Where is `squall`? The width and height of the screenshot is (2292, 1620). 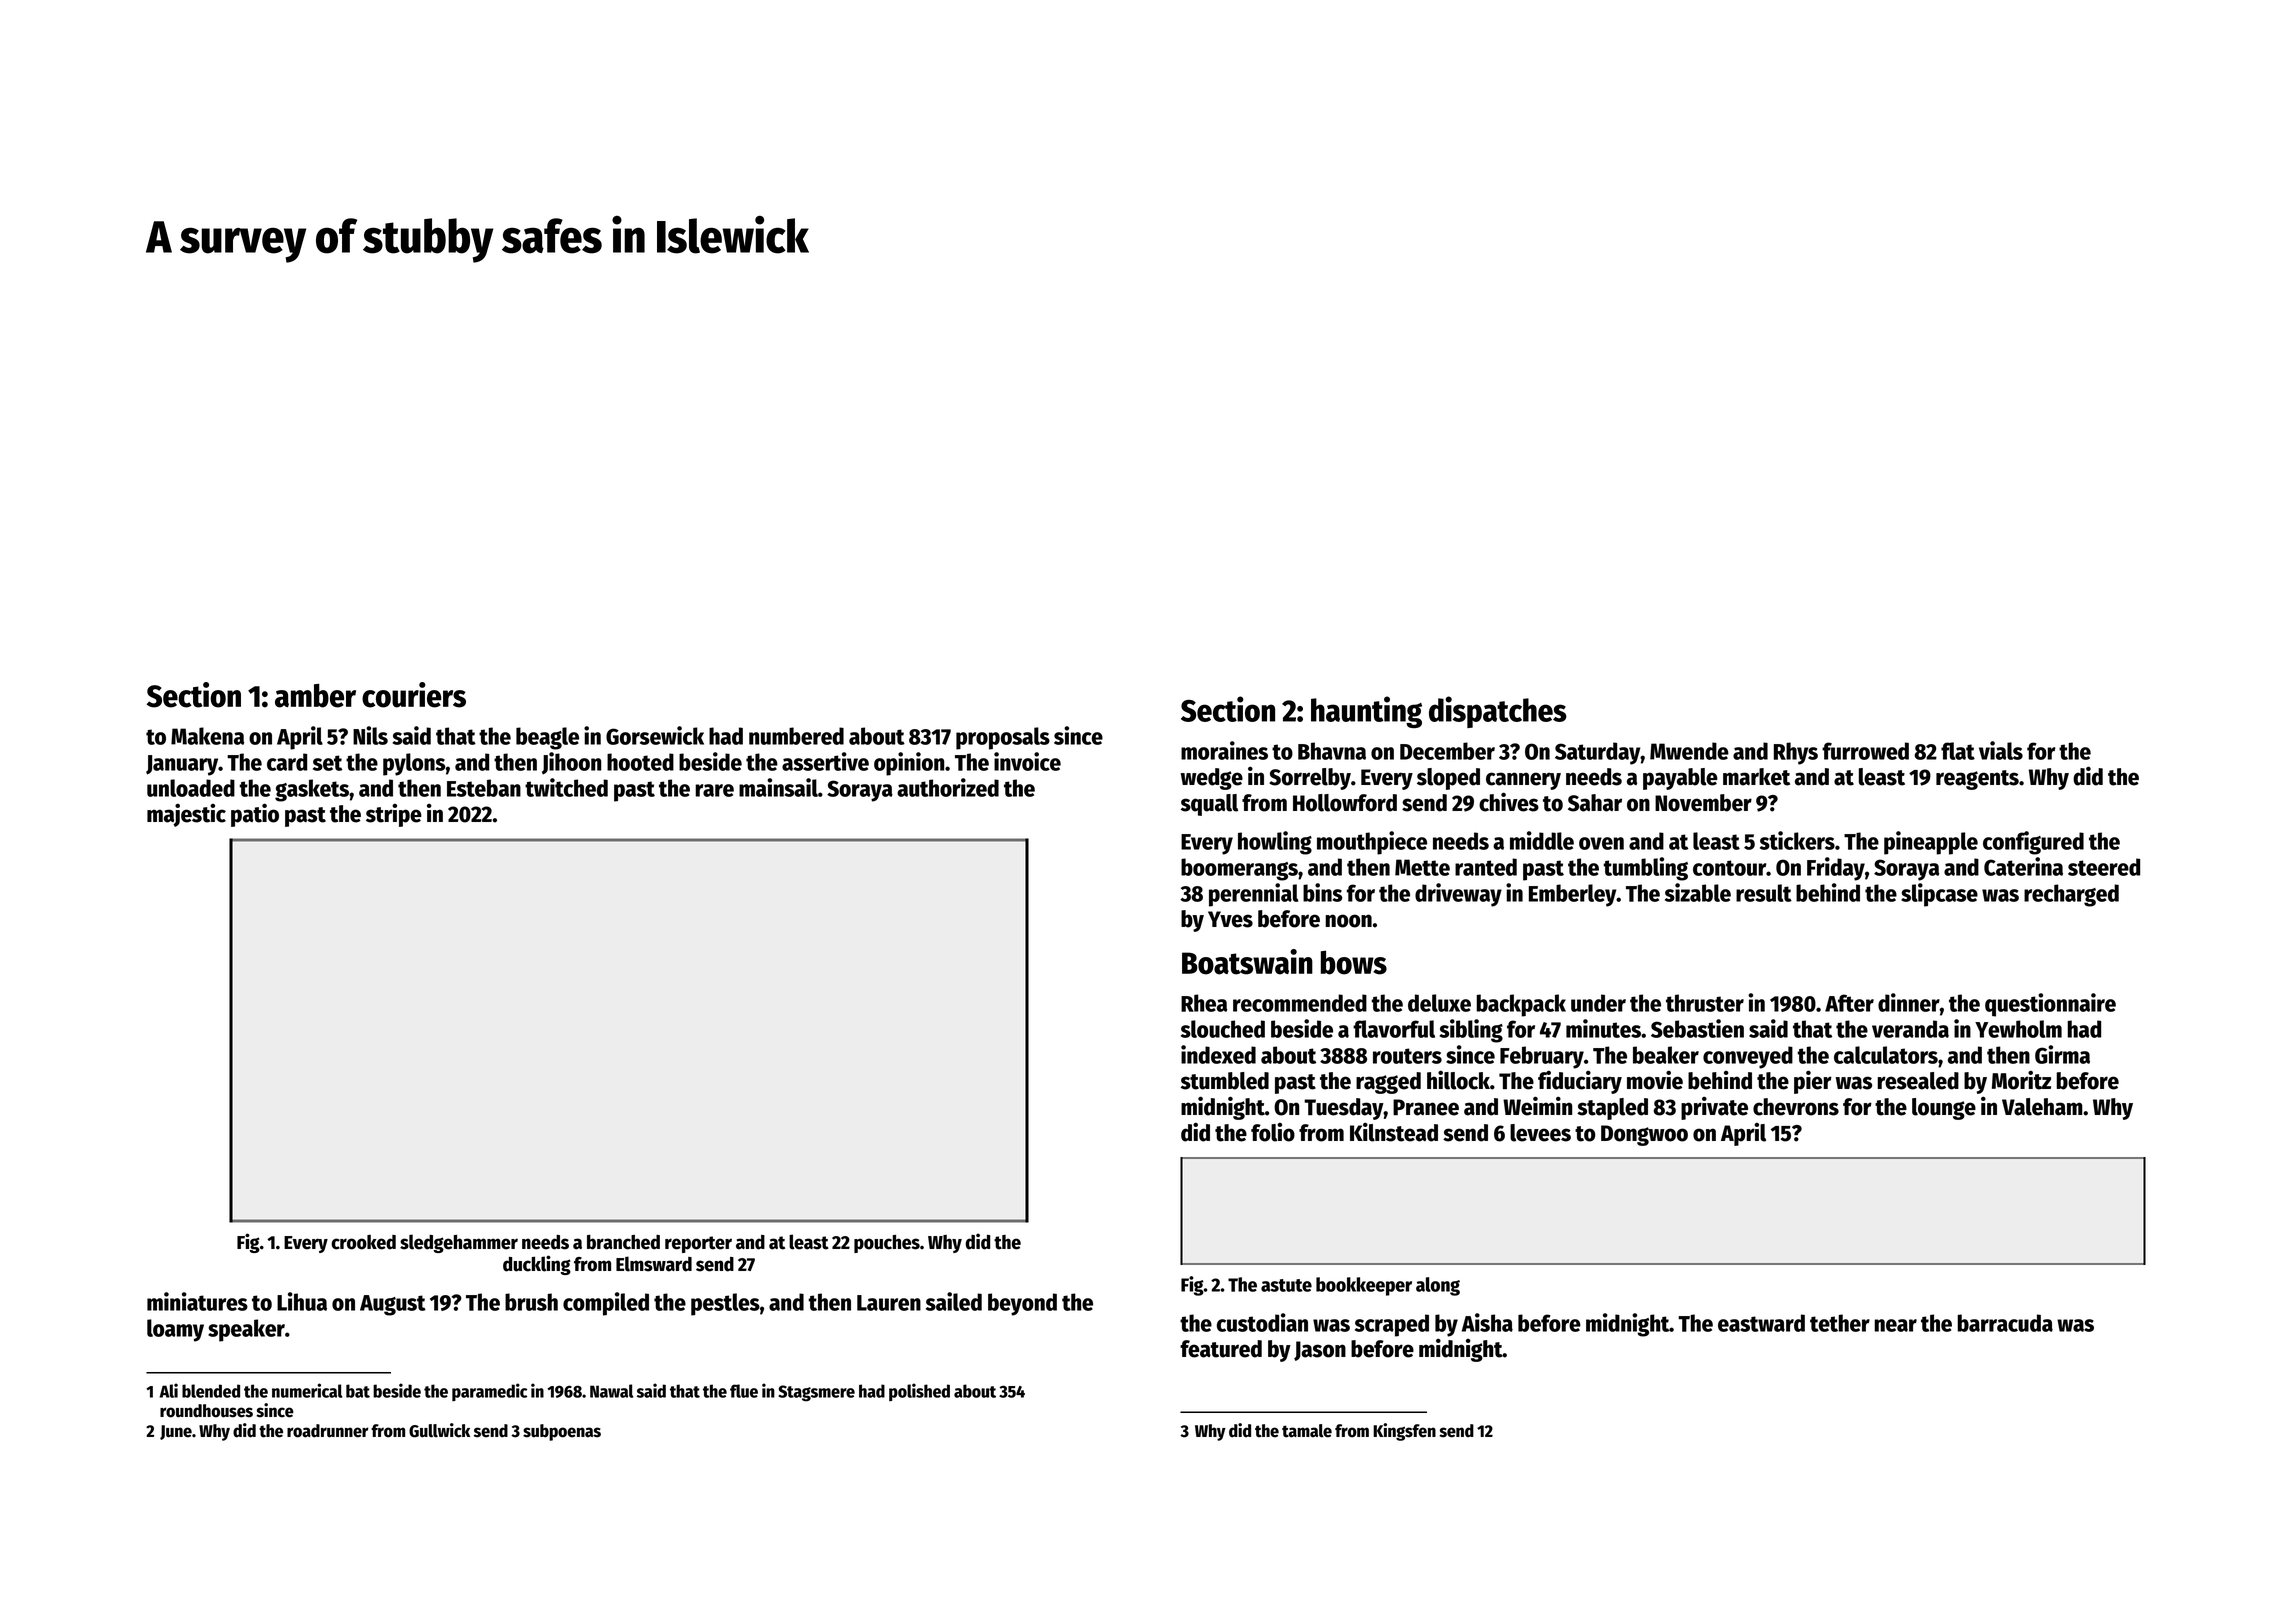
squall is located at coordinates (1209, 805).
